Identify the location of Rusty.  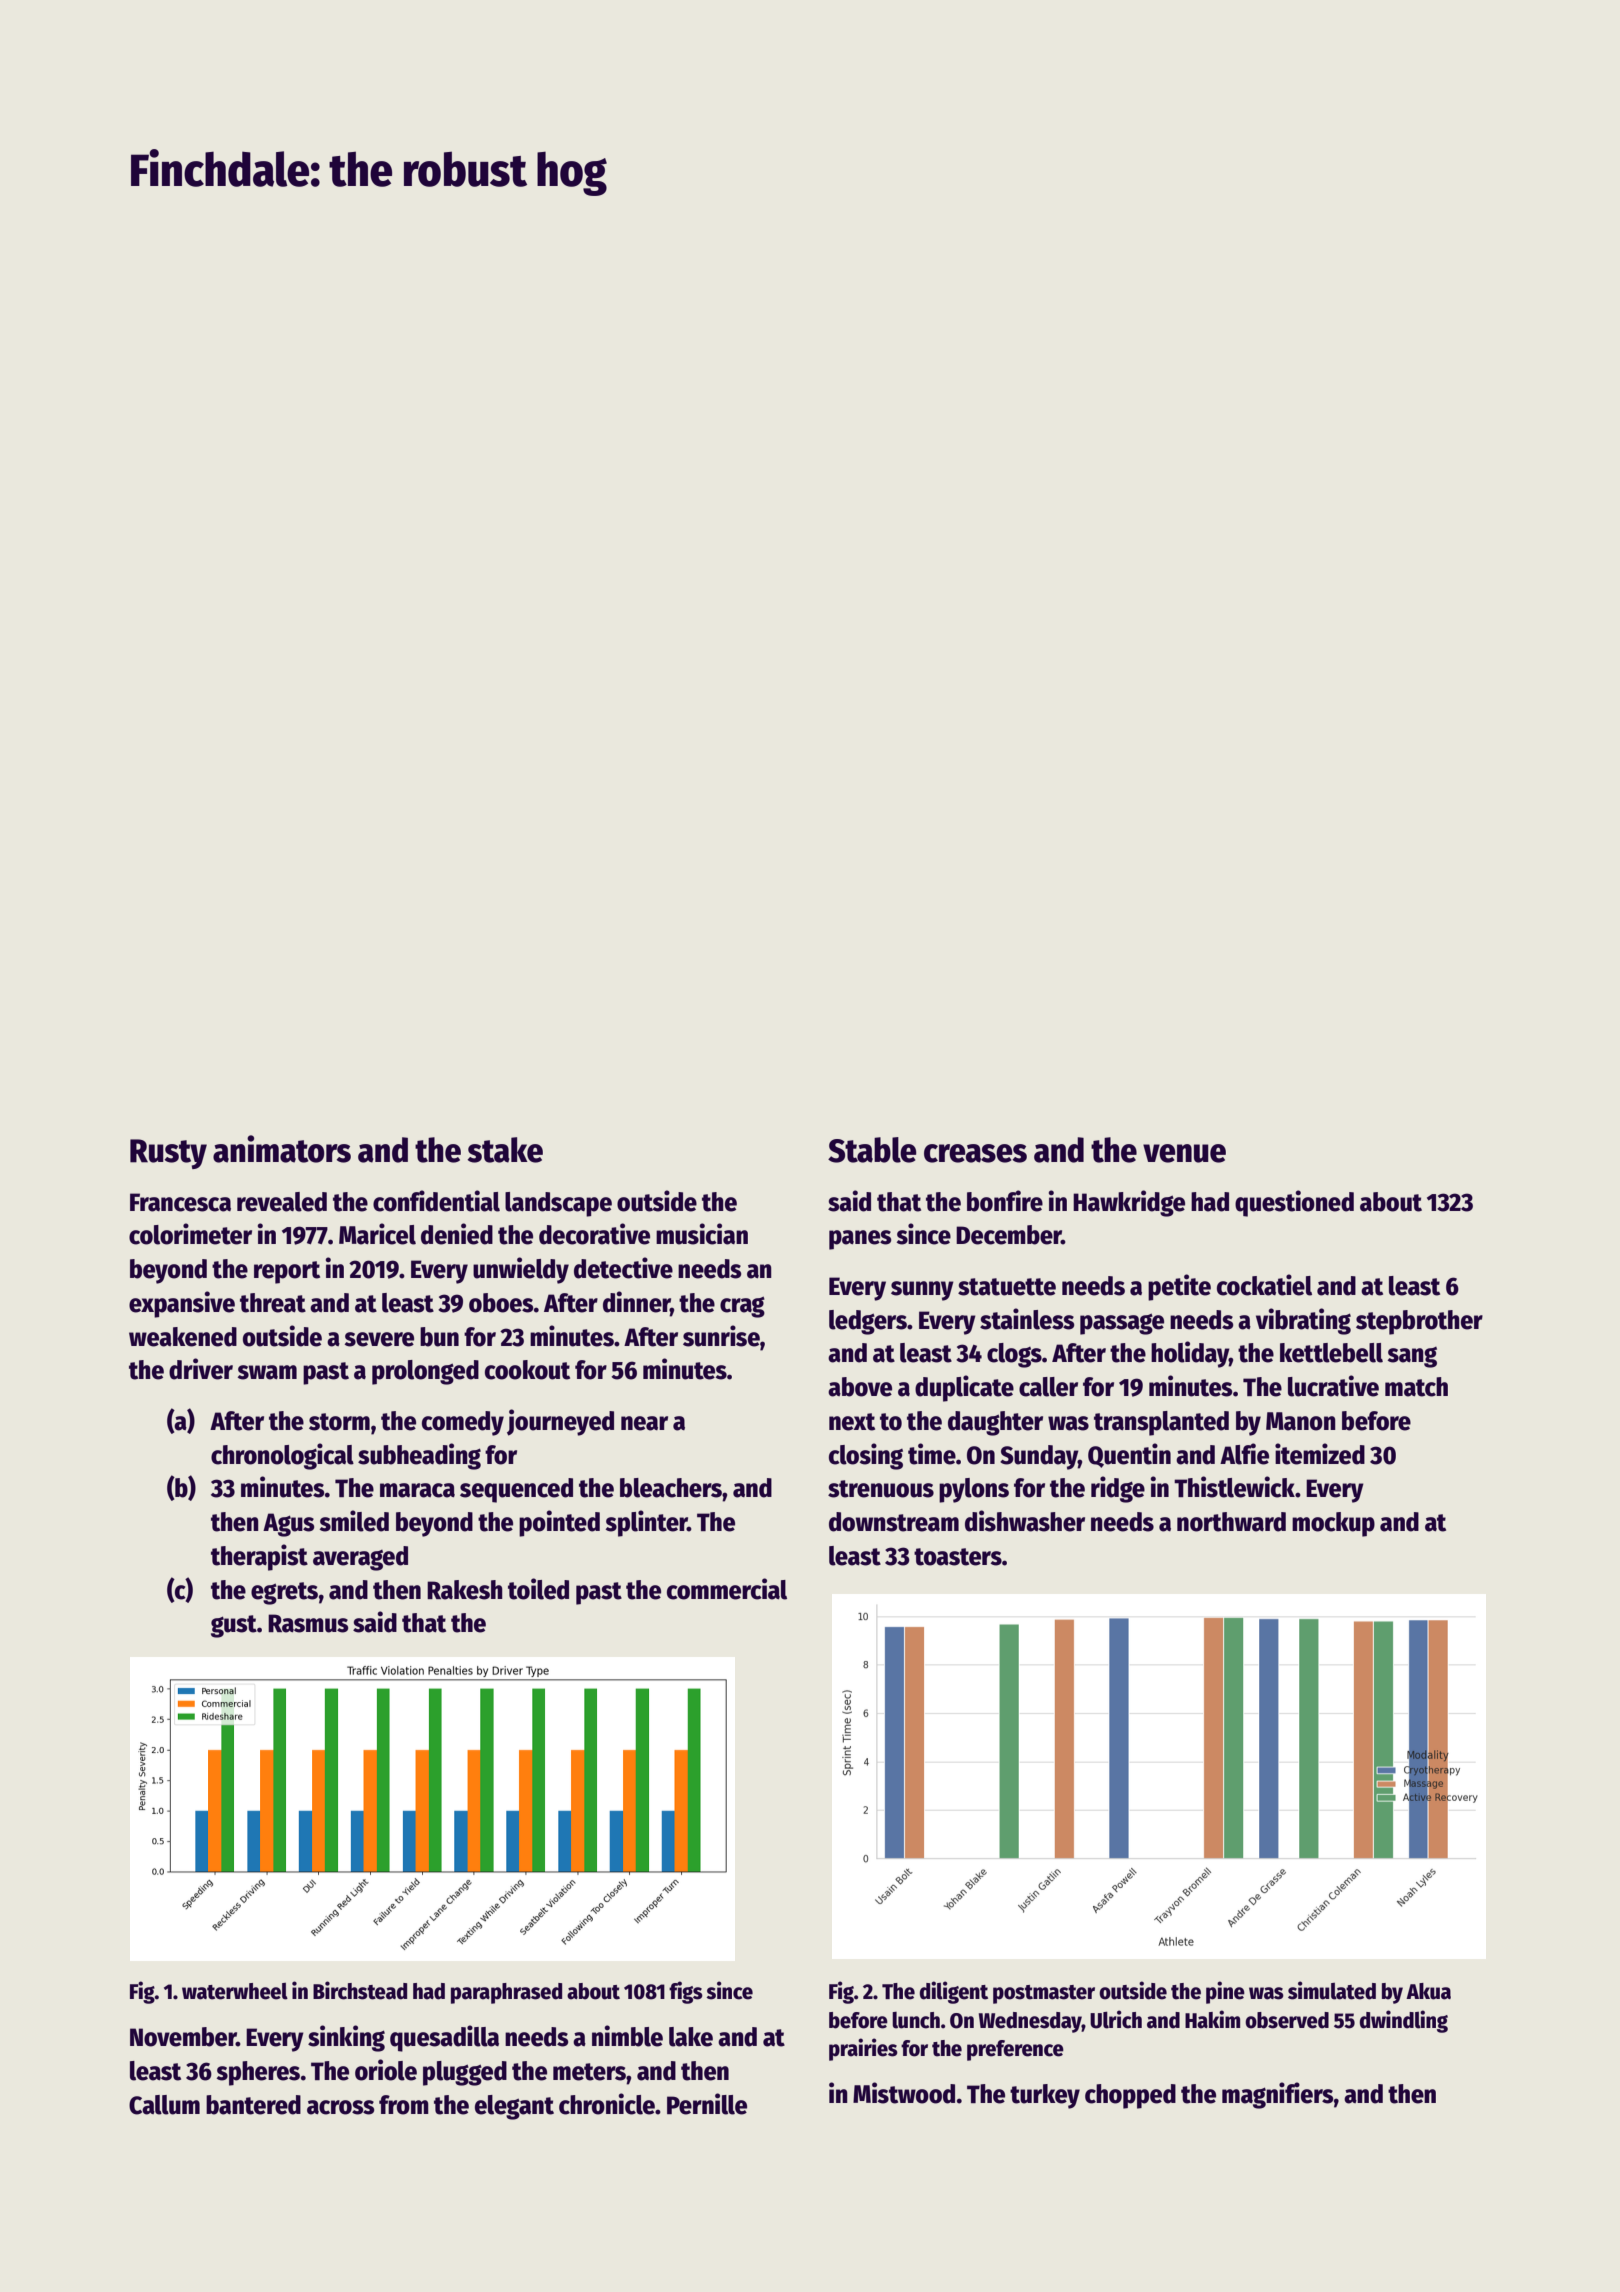
(168, 1154).
